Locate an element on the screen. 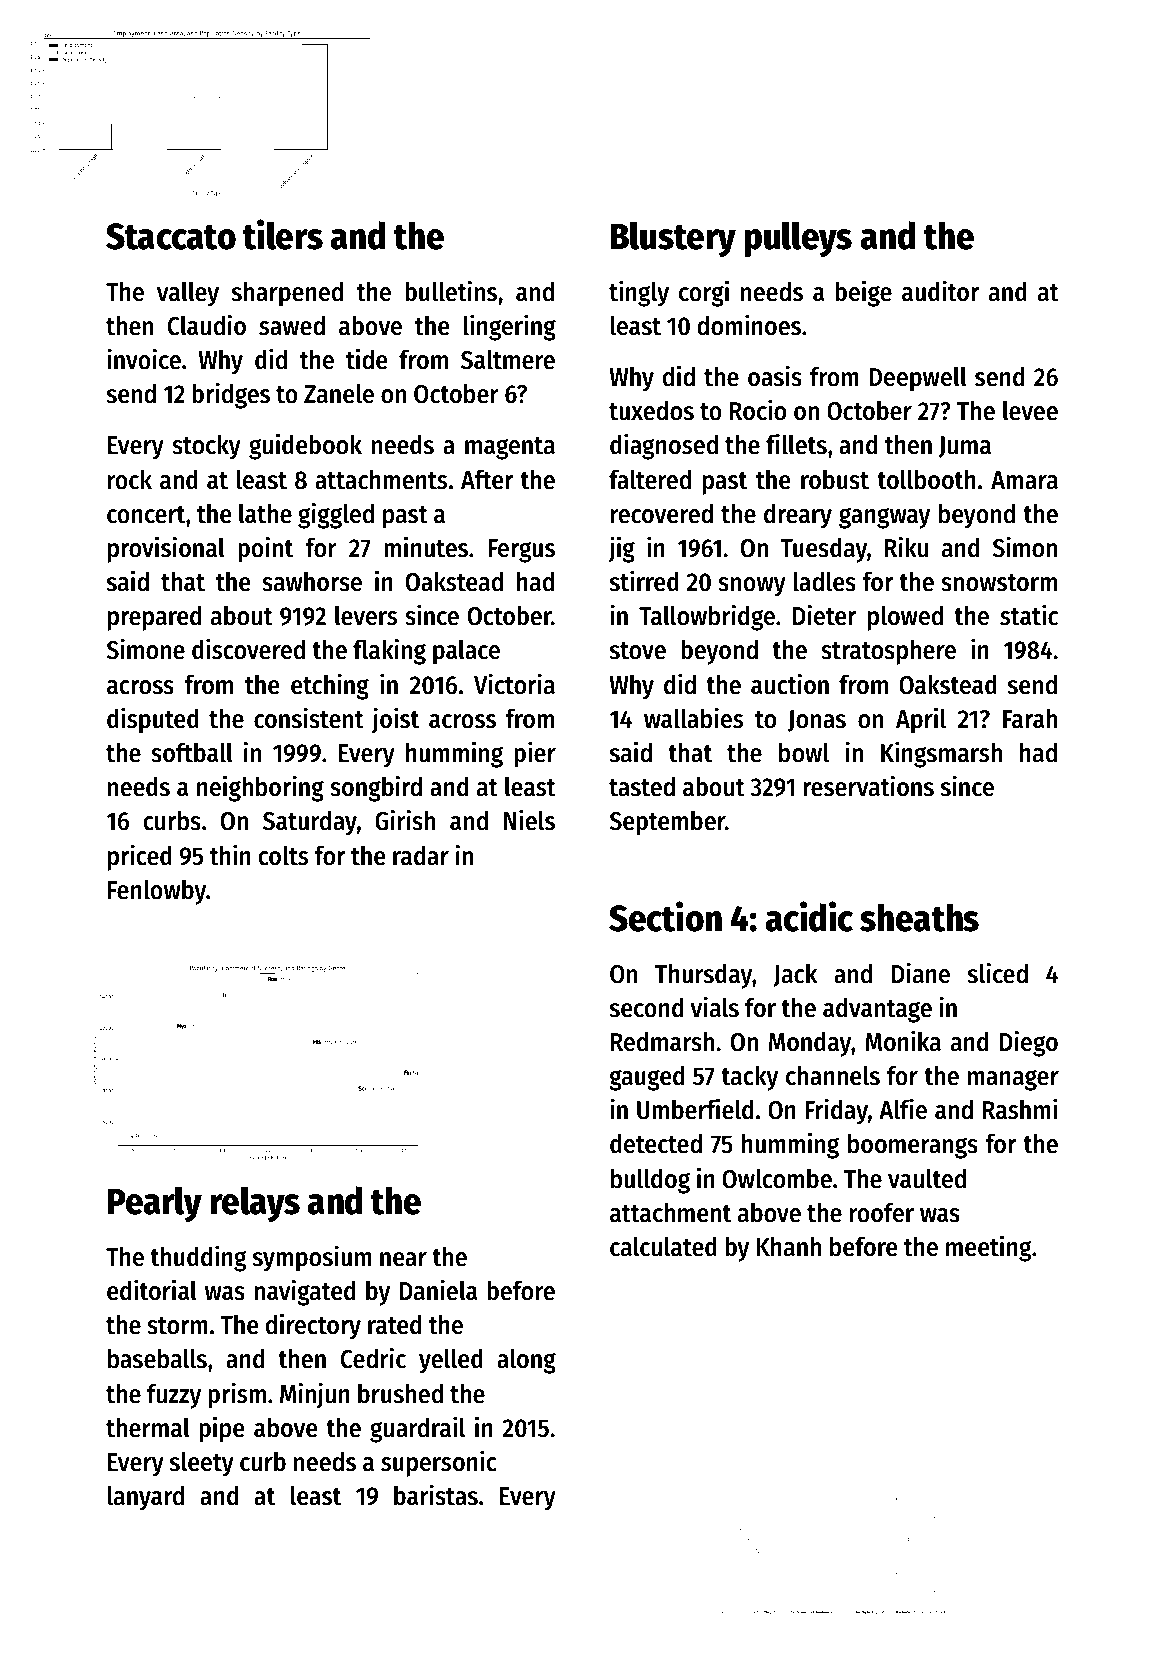  joist is located at coordinates (395, 720).
